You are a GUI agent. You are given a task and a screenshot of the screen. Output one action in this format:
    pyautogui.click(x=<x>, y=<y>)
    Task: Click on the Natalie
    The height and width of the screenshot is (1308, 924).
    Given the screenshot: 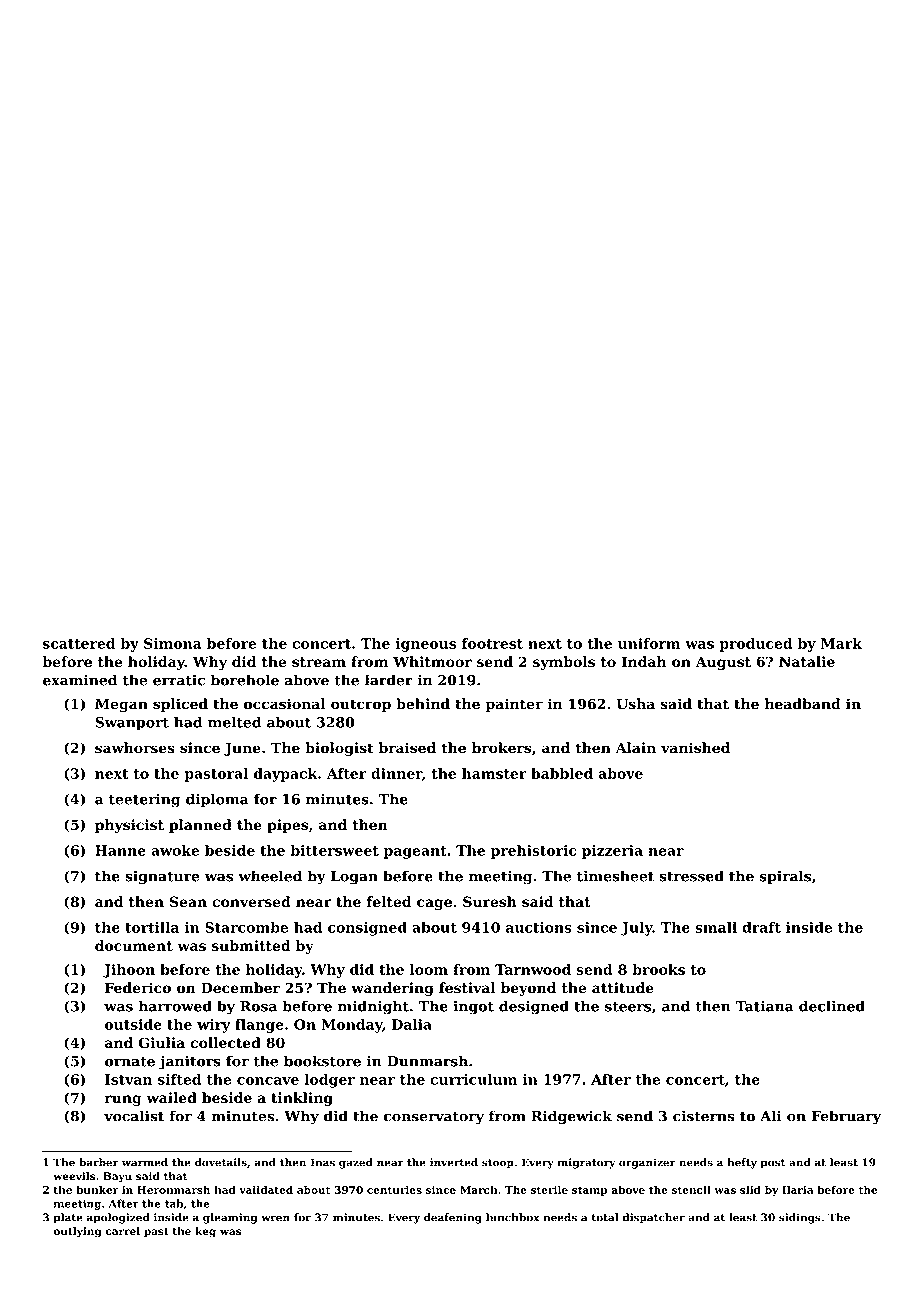 What is the action you would take?
    pyautogui.click(x=807, y=661)
